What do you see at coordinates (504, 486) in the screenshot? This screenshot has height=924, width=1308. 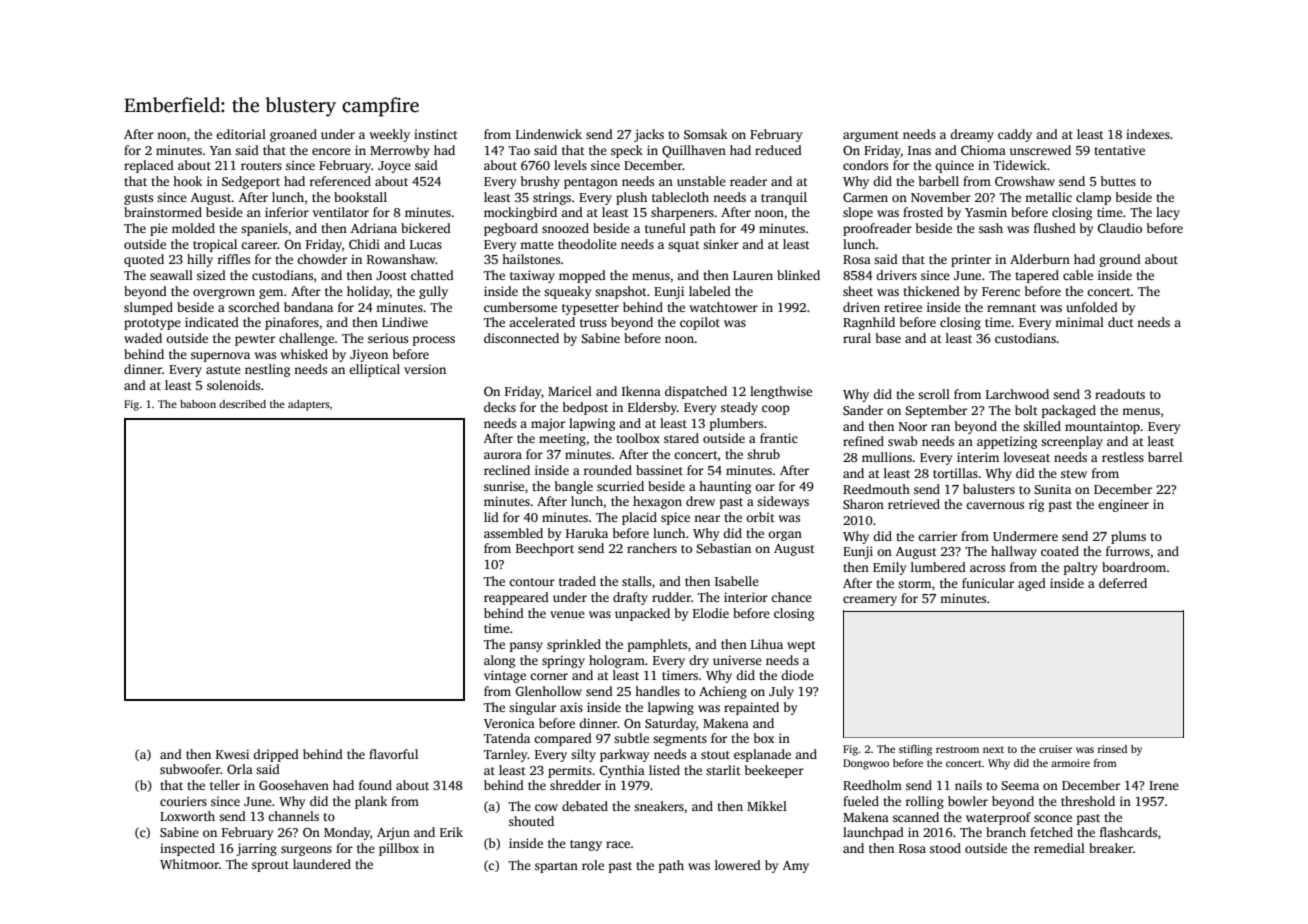 I see `sunrise` at bounding box center [504, 486].
